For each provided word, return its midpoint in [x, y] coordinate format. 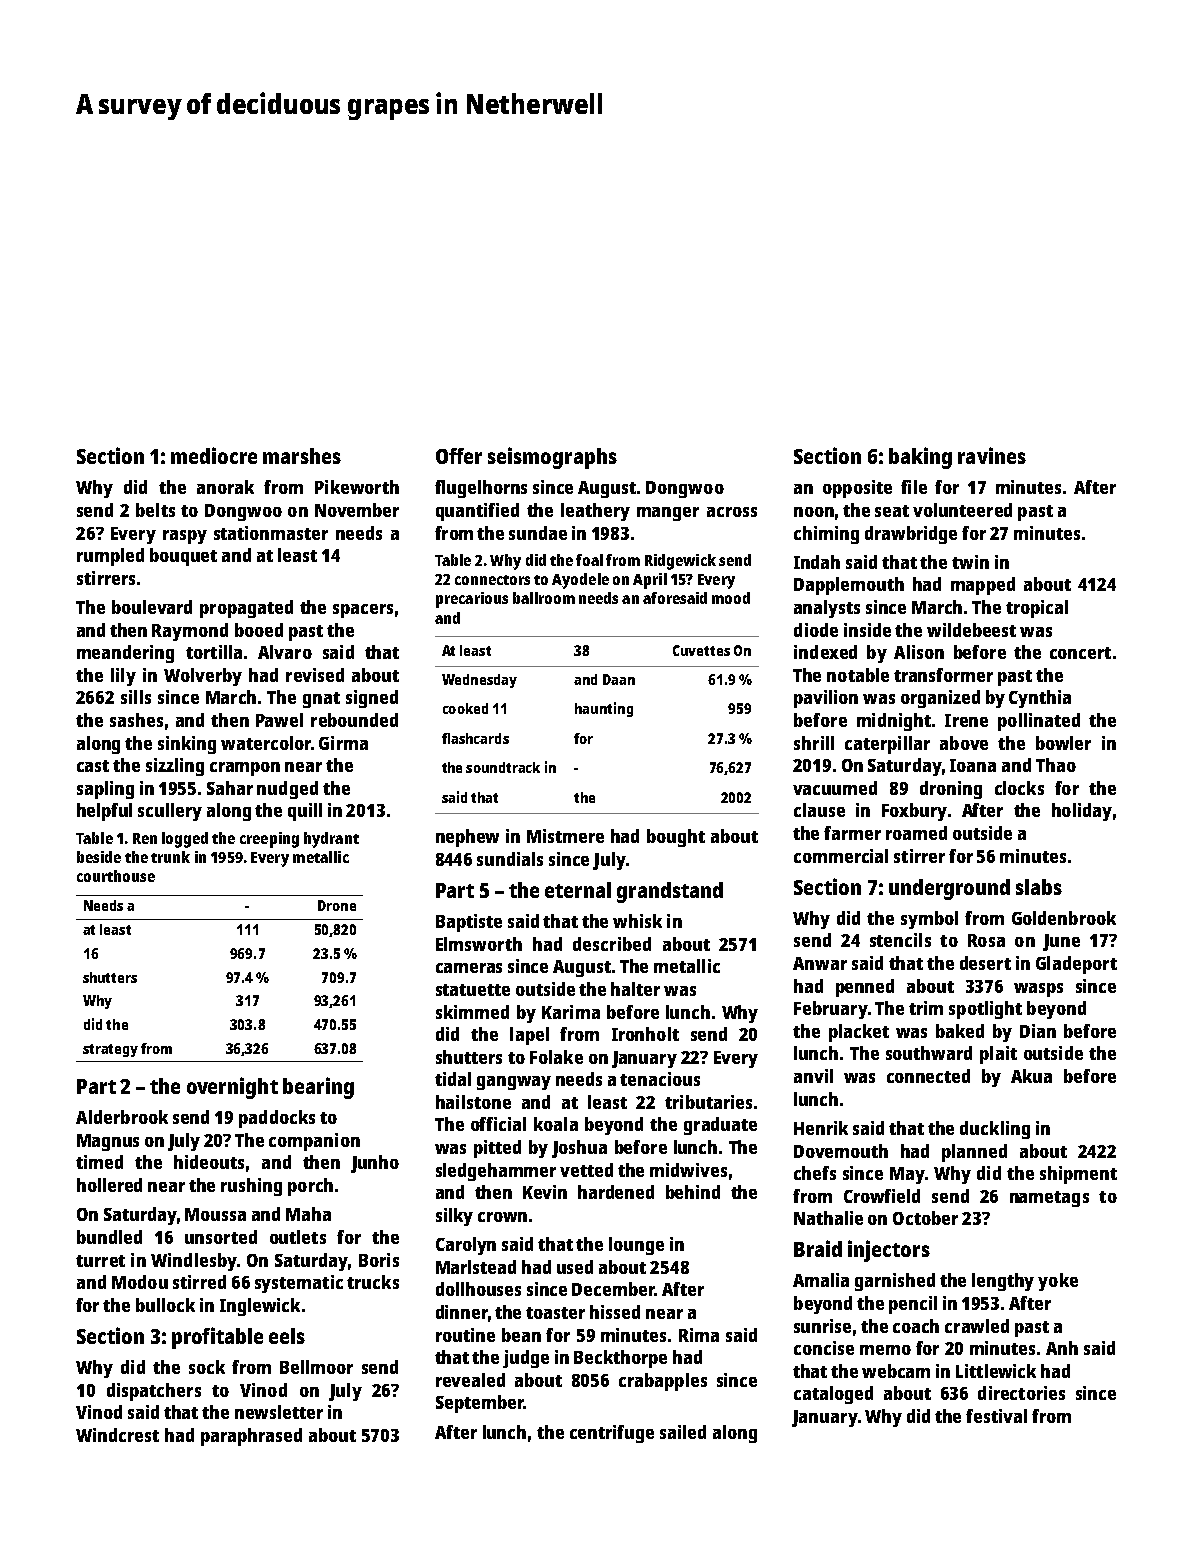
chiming [826, 535]
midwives [688, 1170]
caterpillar [887, 745]
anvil [813, 1076]
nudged [287, 790]
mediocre [214, 455]
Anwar [820, 963]
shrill [814, 743]
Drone [337, 905]
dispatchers [154, 1392]
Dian [1038, 1031]
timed [99, 1162]
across [732, 512]
